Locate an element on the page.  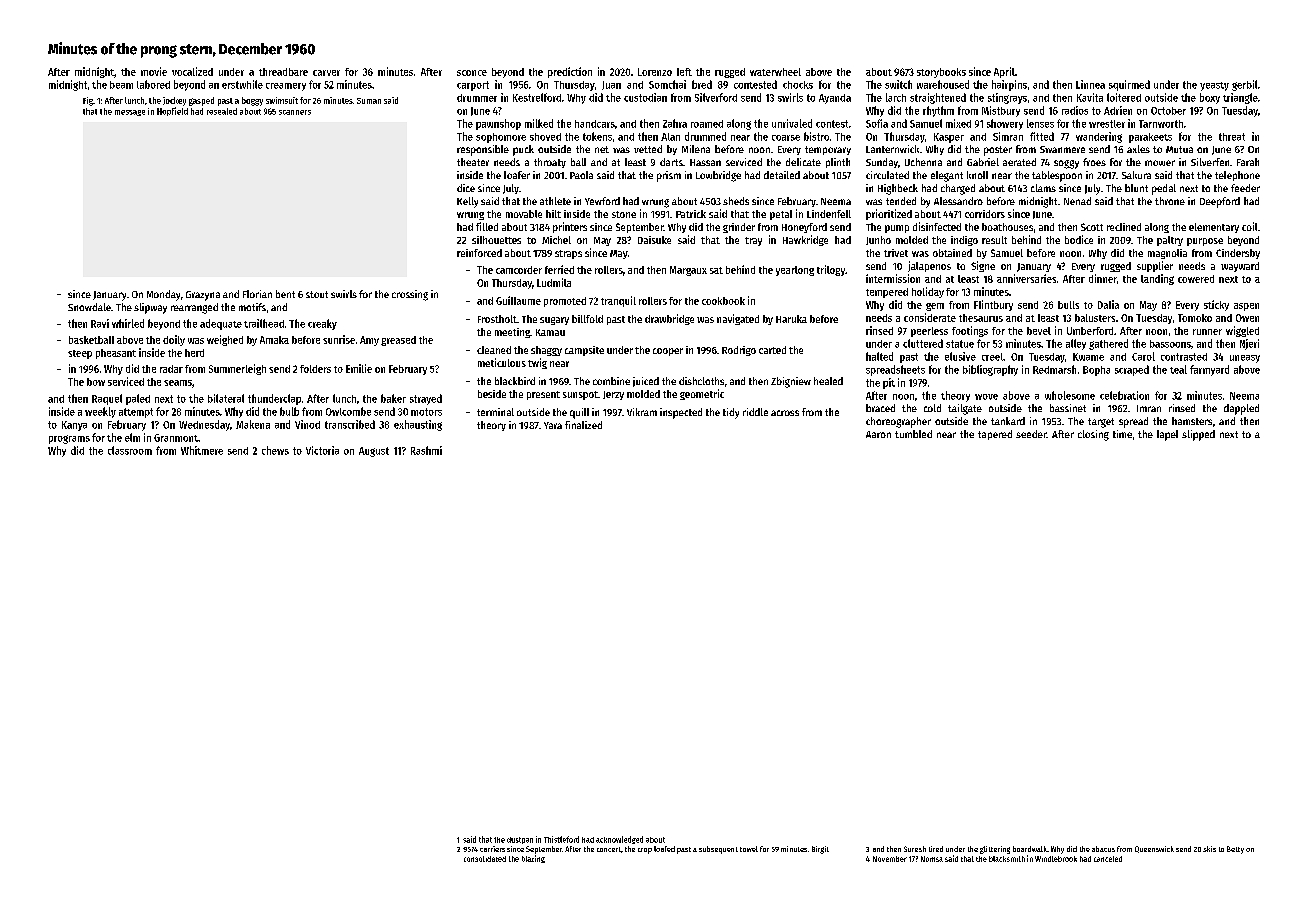
slipway is located at coordinates (150, 308).
